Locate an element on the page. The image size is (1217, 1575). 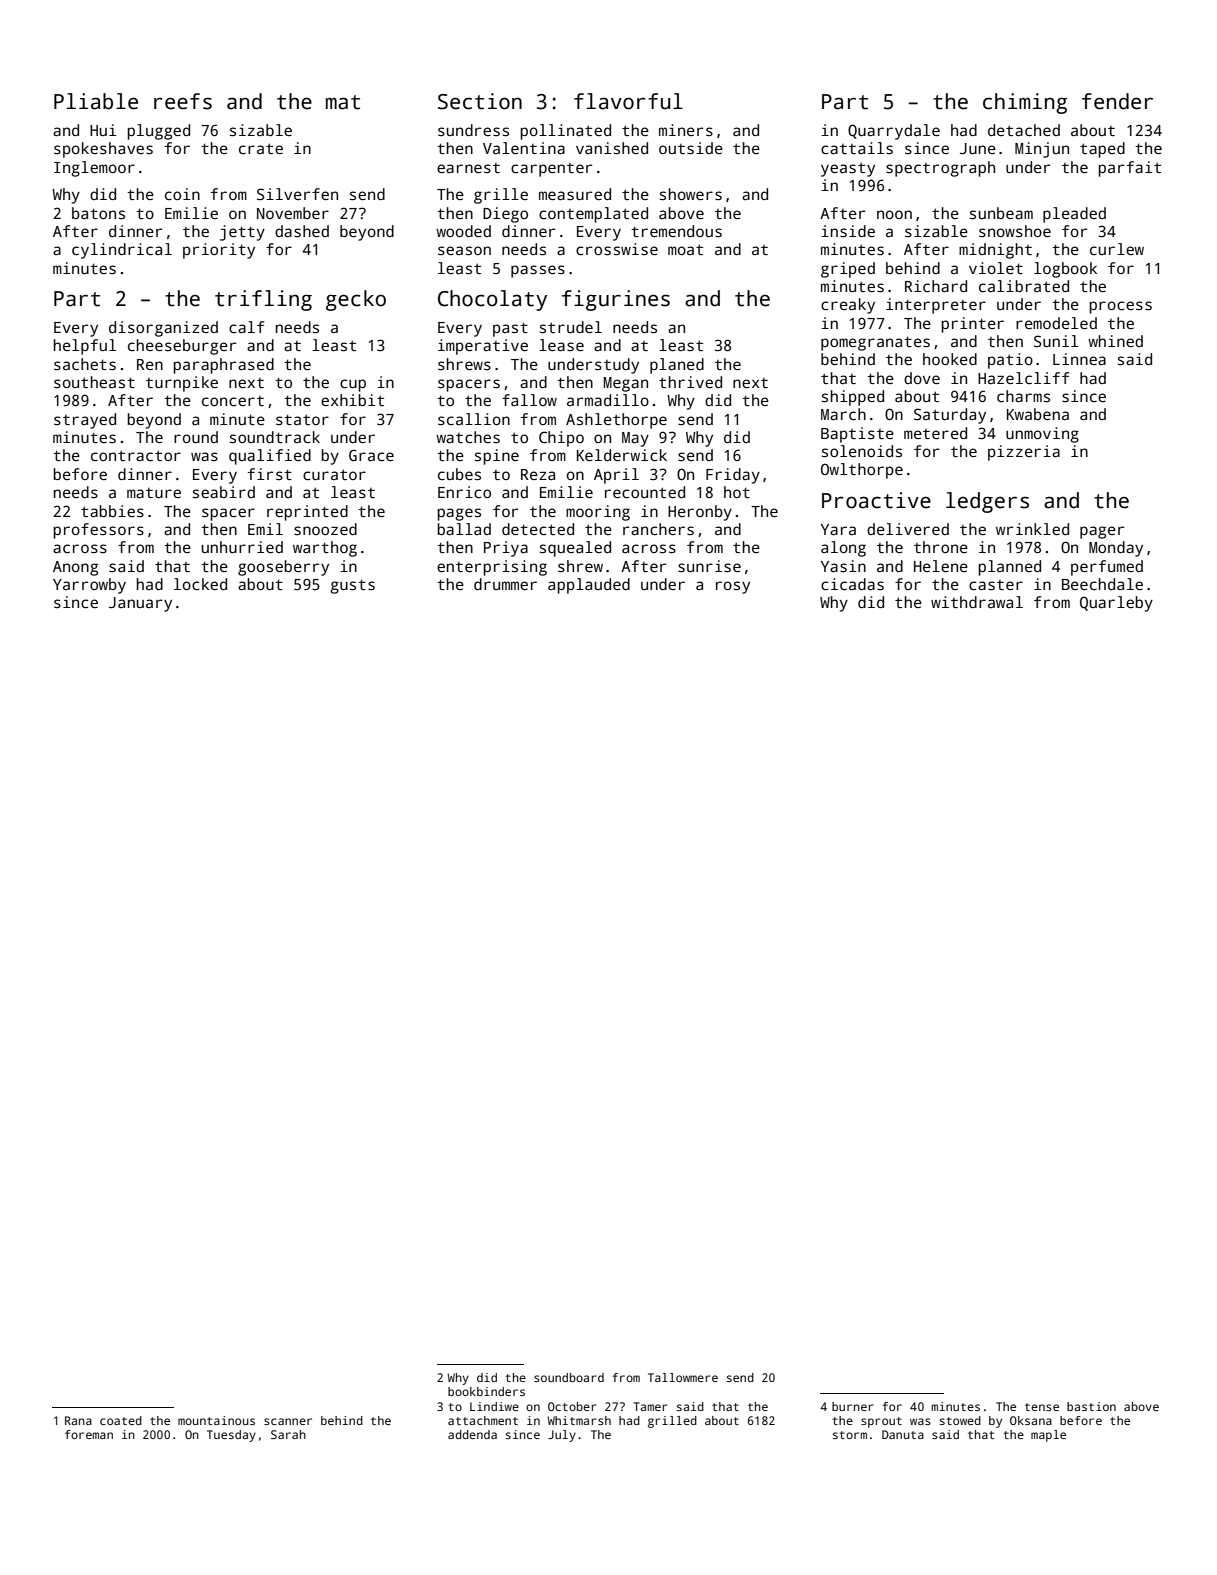
burner is located at coordinates (852, 1406).
